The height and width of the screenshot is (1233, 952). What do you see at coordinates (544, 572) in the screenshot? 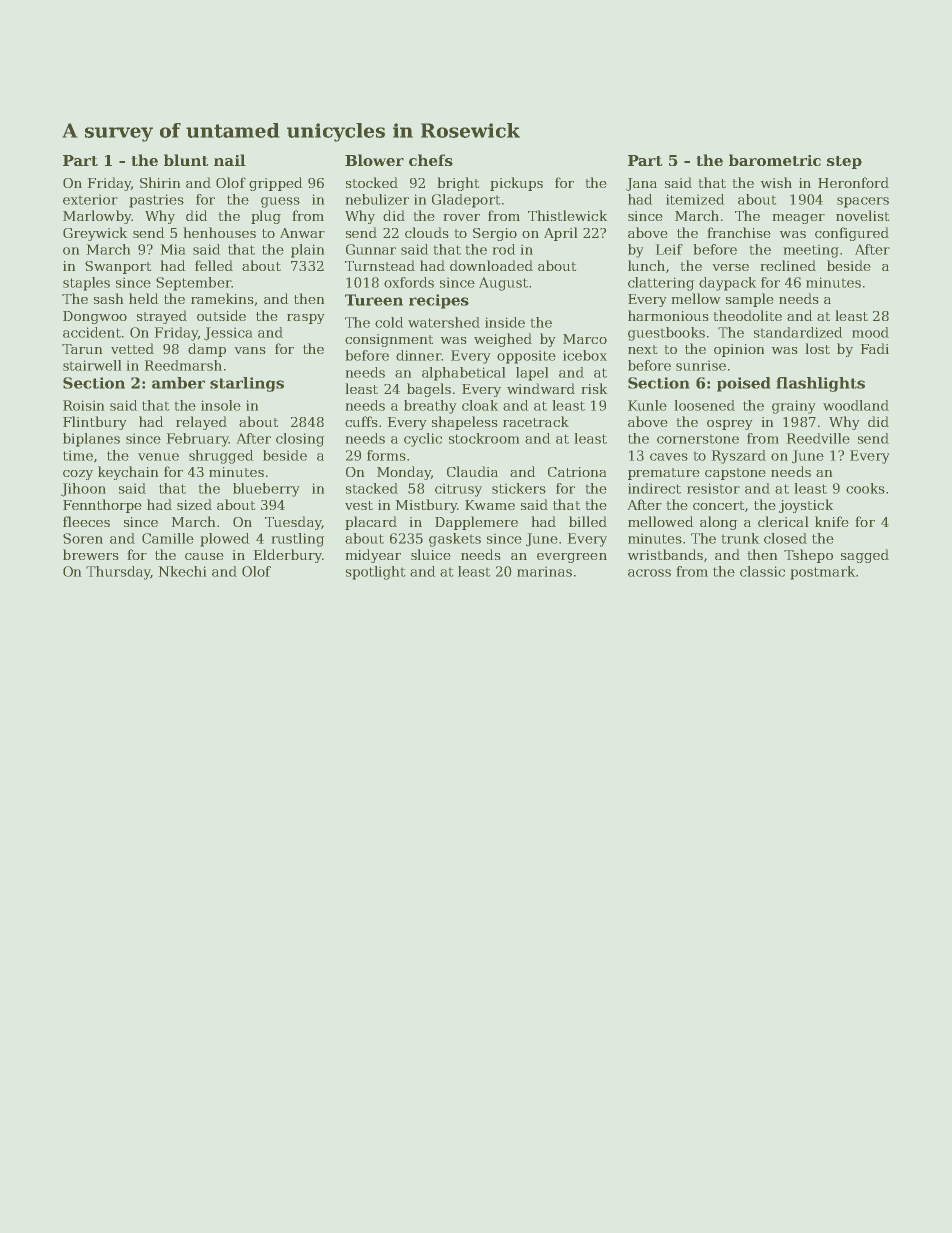
I see `marinas` at bounding box center [544, 572].
